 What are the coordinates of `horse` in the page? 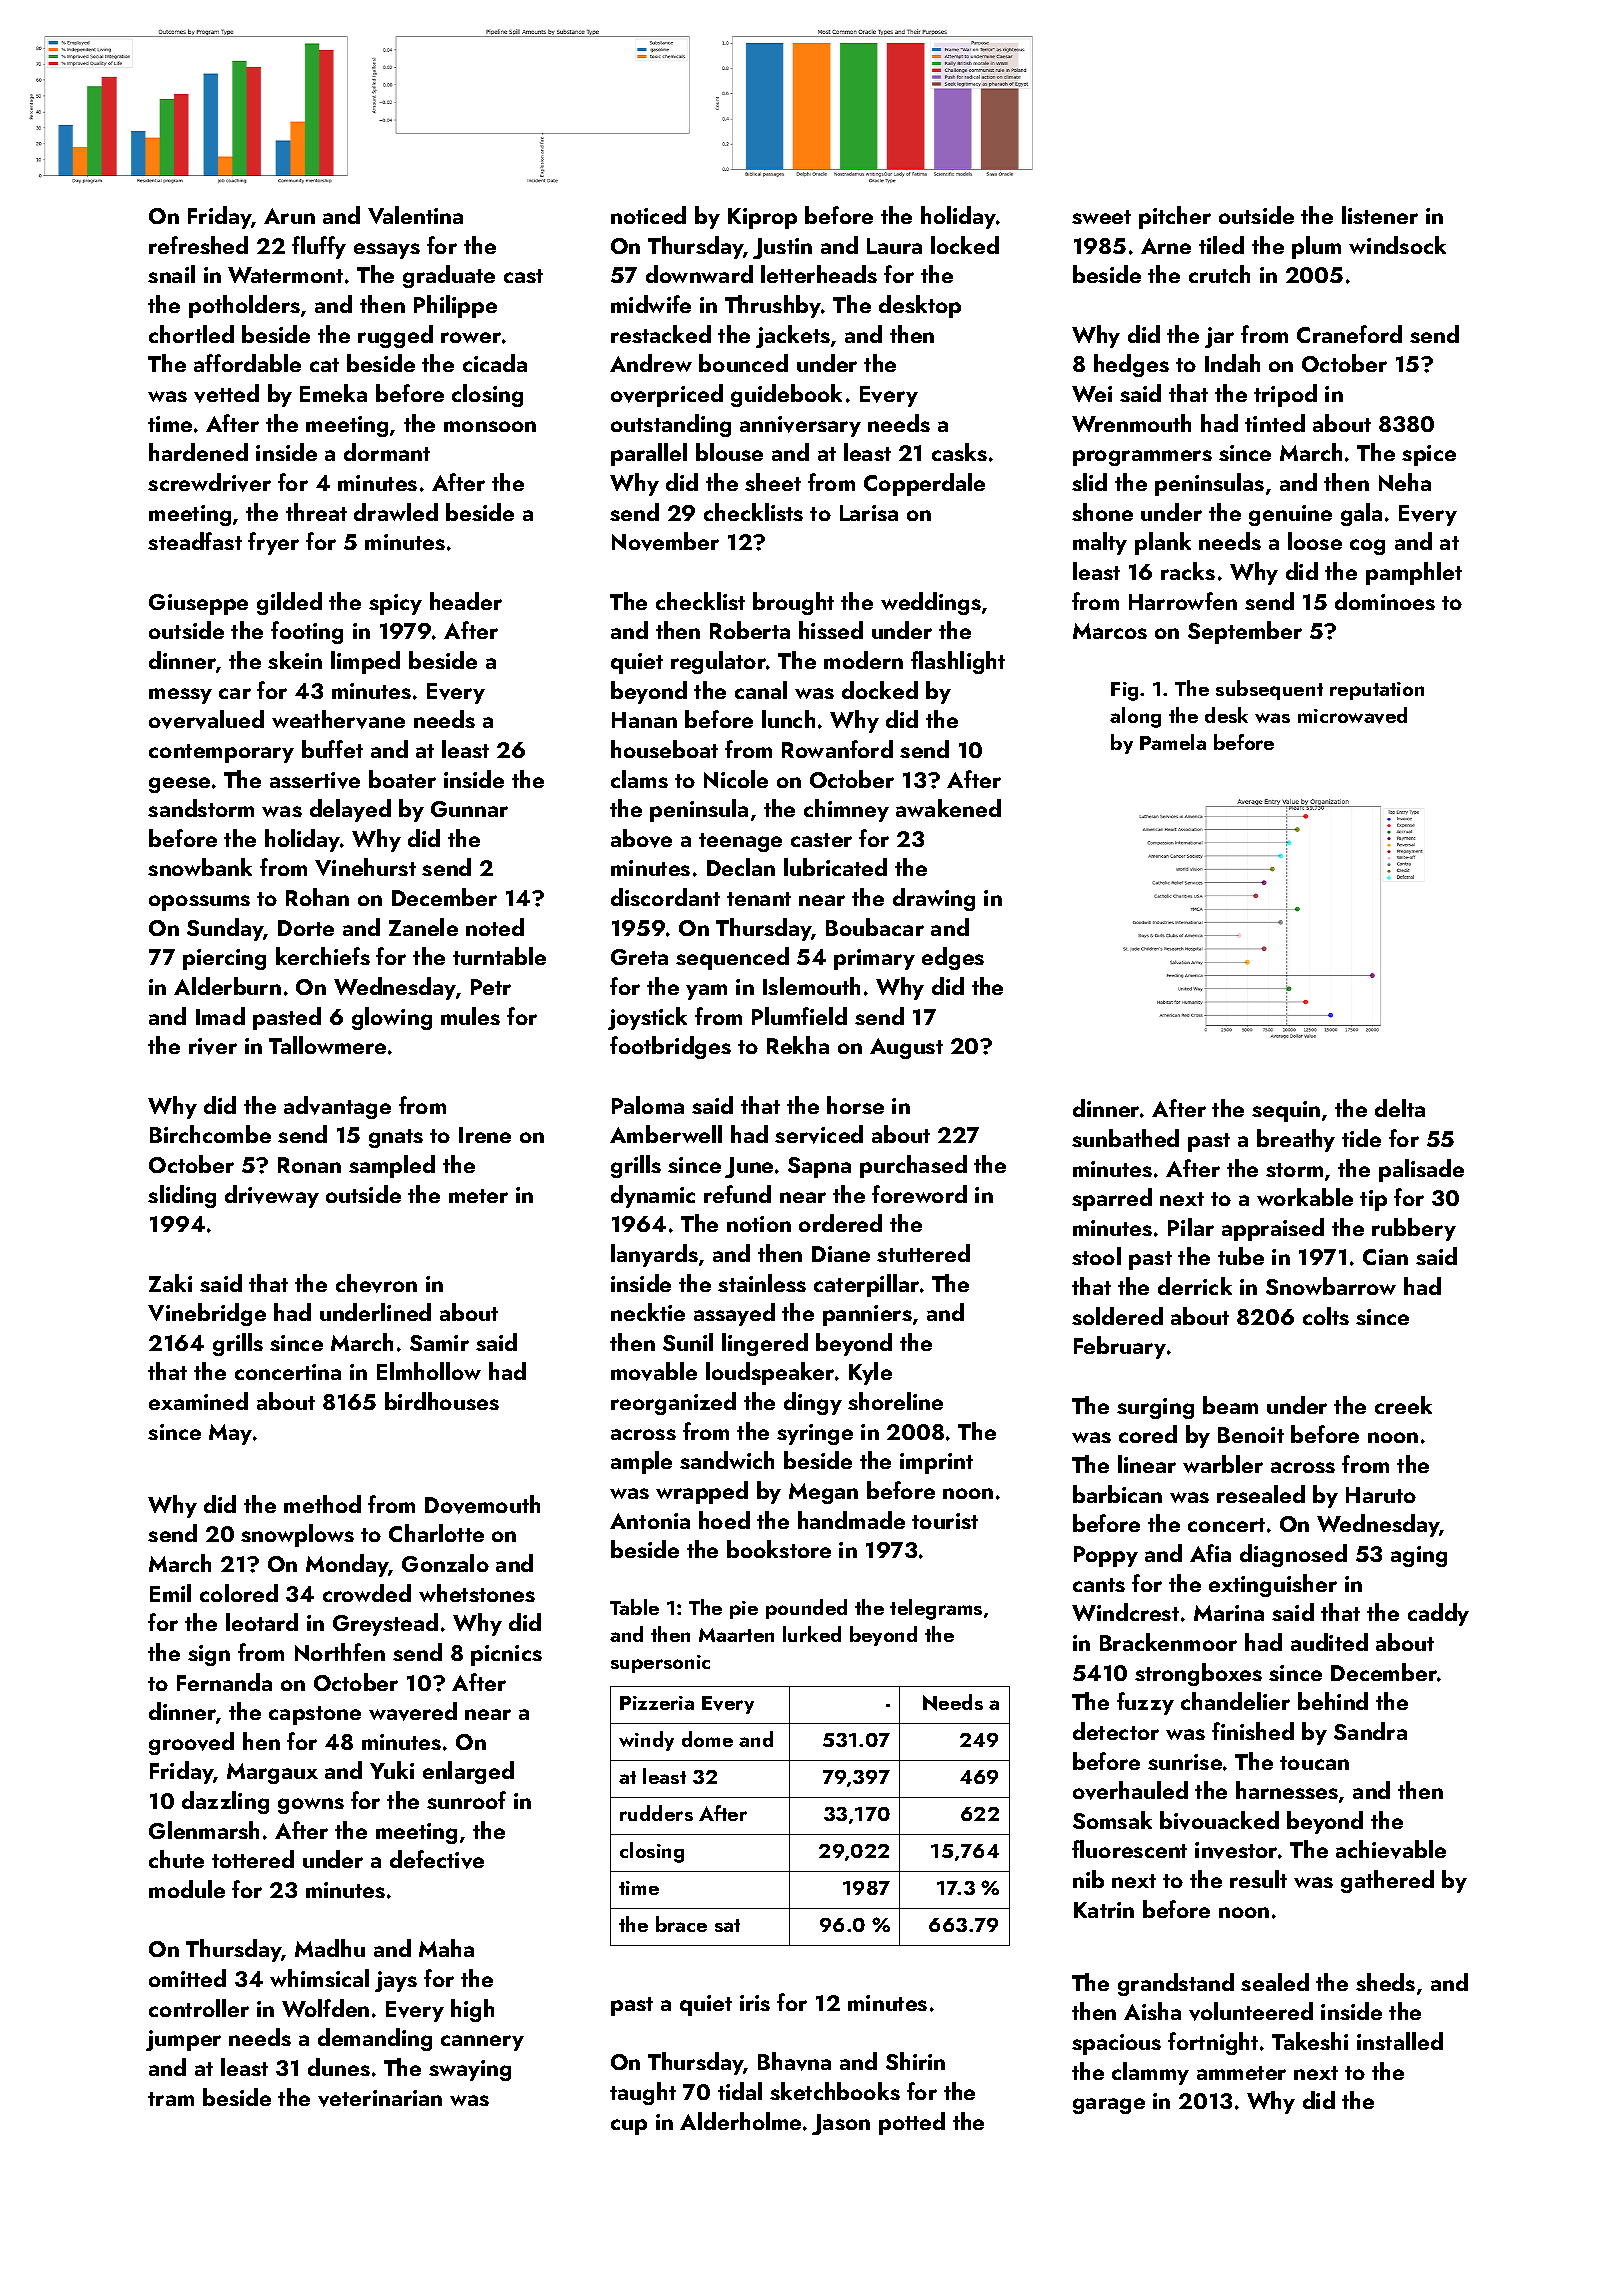 It's located at (855, 1105).
